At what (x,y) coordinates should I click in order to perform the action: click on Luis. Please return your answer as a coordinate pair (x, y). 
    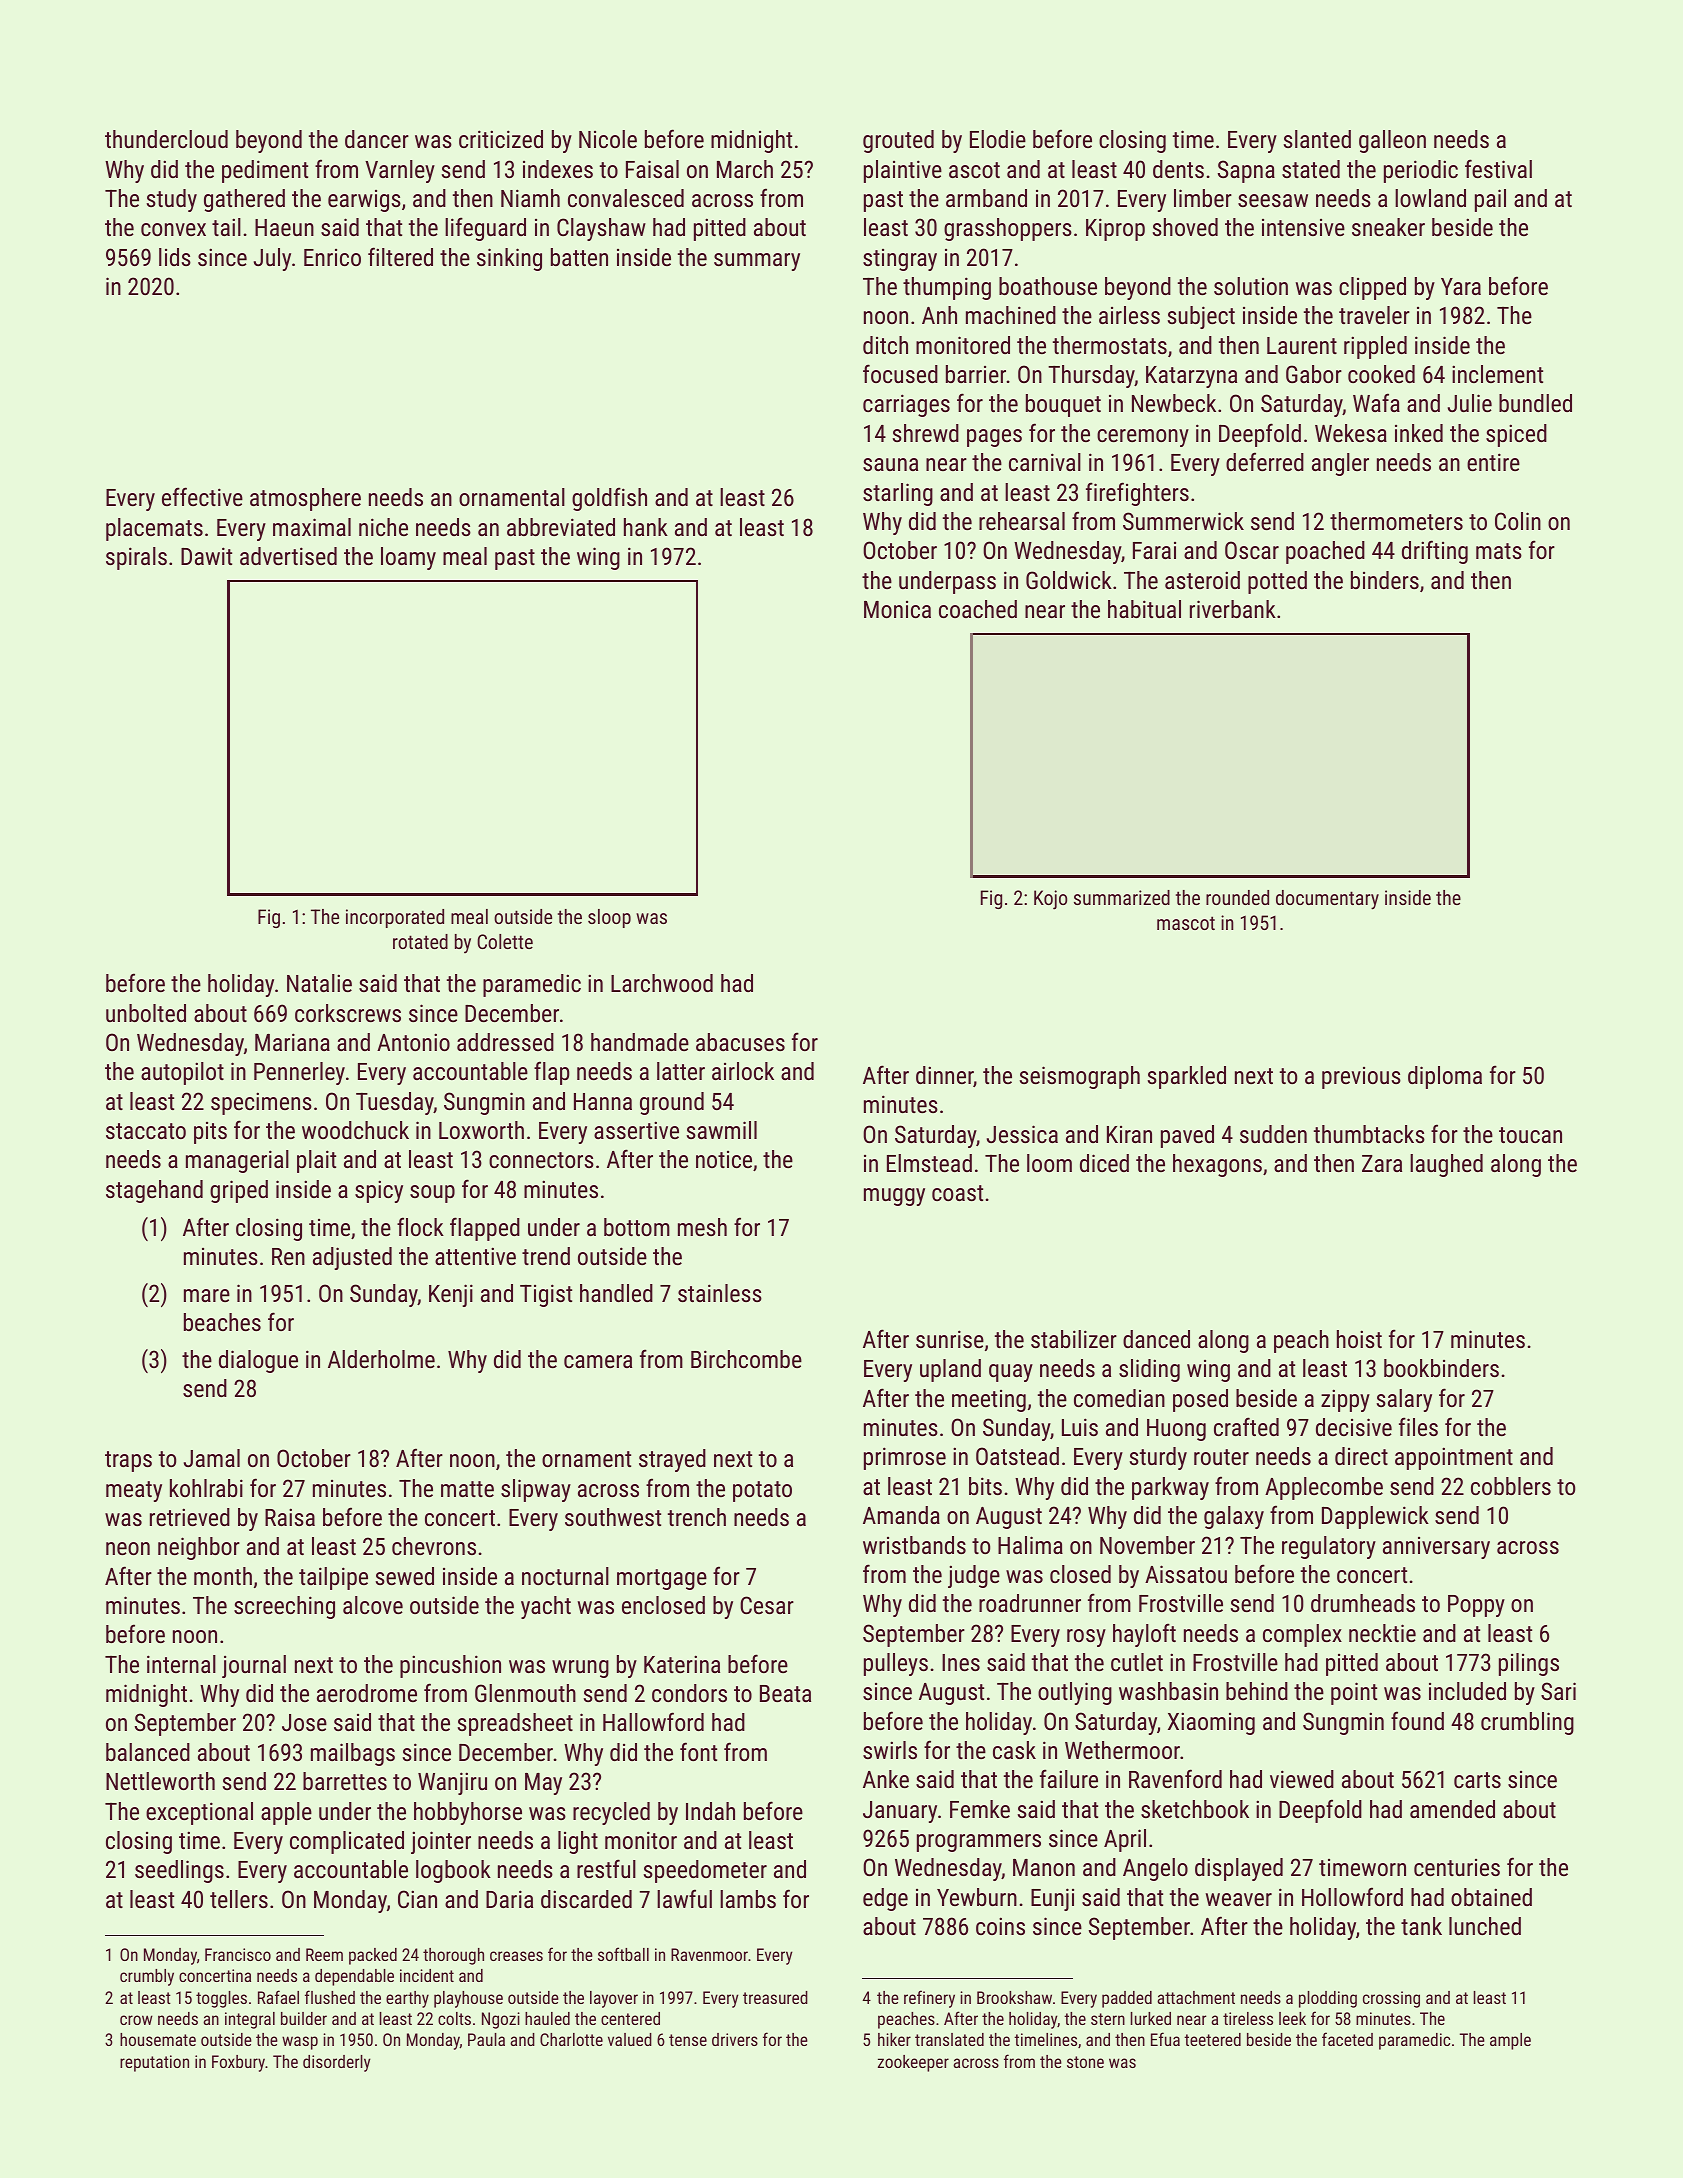
    Looking at the image, I should click on (1080, 1427).
